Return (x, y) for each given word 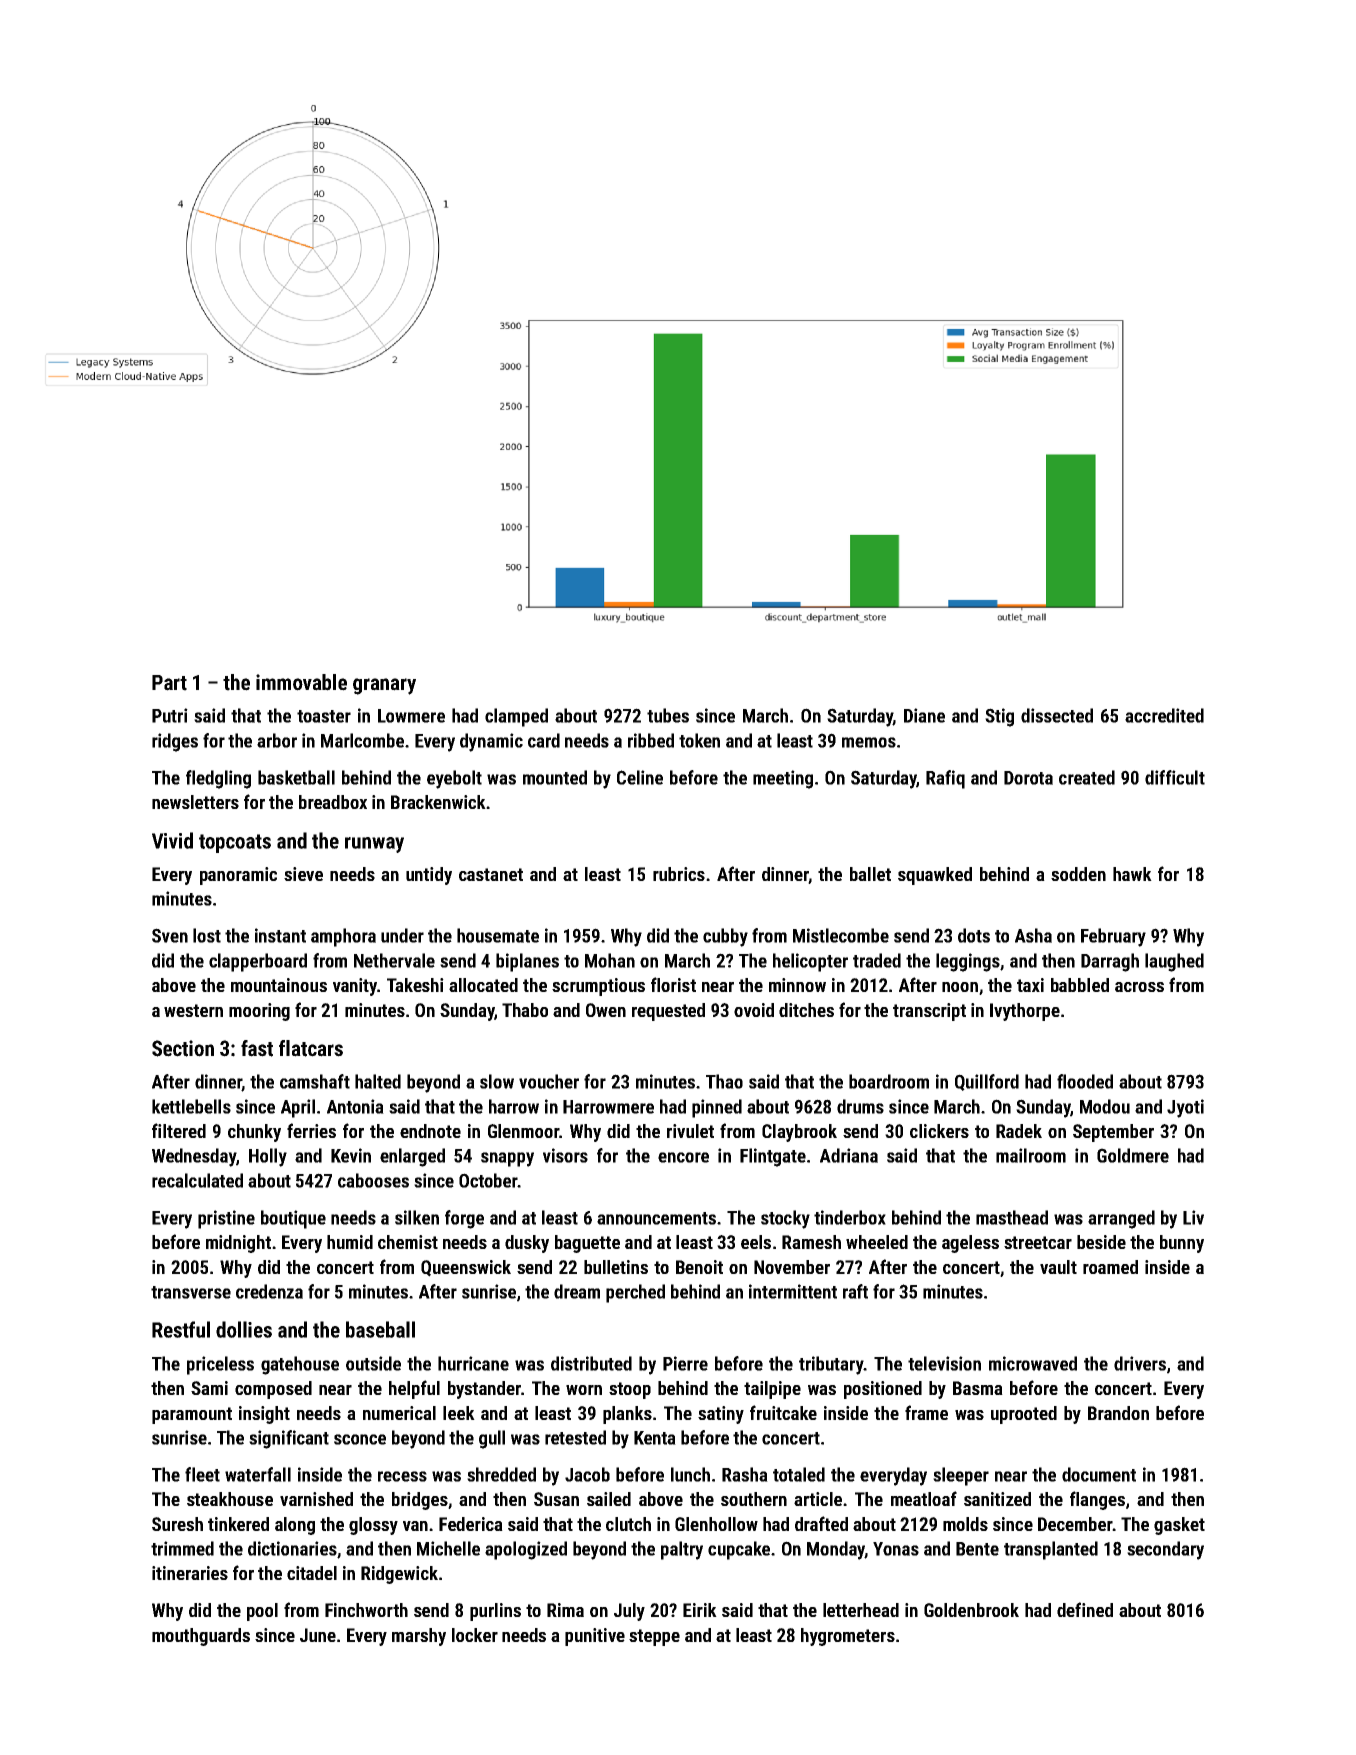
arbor (277, 740)
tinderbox (850, 1217)
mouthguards (201, 1637)
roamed (1110, 1267)
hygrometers (848, 1637)
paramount (192, 1415)
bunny (1182, 1244)
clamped (516, 717)
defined (1085, 1609)
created (1087, 777)
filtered (179, 1130)
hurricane (473, 1363)
